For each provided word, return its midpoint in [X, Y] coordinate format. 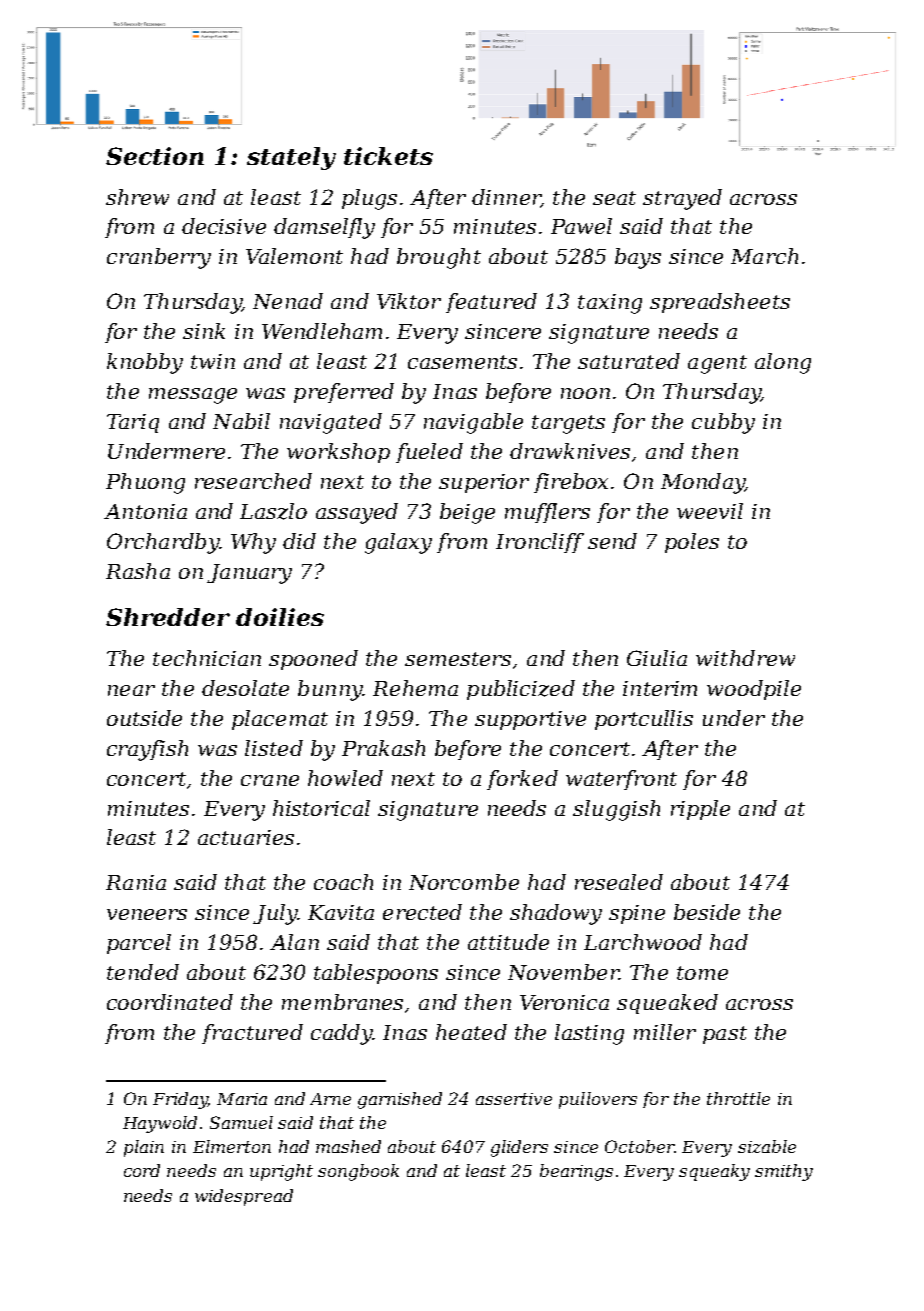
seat [614, 198]
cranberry [159, 258]
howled [345, 778]
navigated [331, 423]
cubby [723, 423]
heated [471, 1032]
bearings [576, 1172]
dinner [506, 198]
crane [270, 780]
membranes [342, 1002]
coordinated [170, 1002]
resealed [619, 882]
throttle [738, 1098]
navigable [473, 423]
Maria [242, 1099]
